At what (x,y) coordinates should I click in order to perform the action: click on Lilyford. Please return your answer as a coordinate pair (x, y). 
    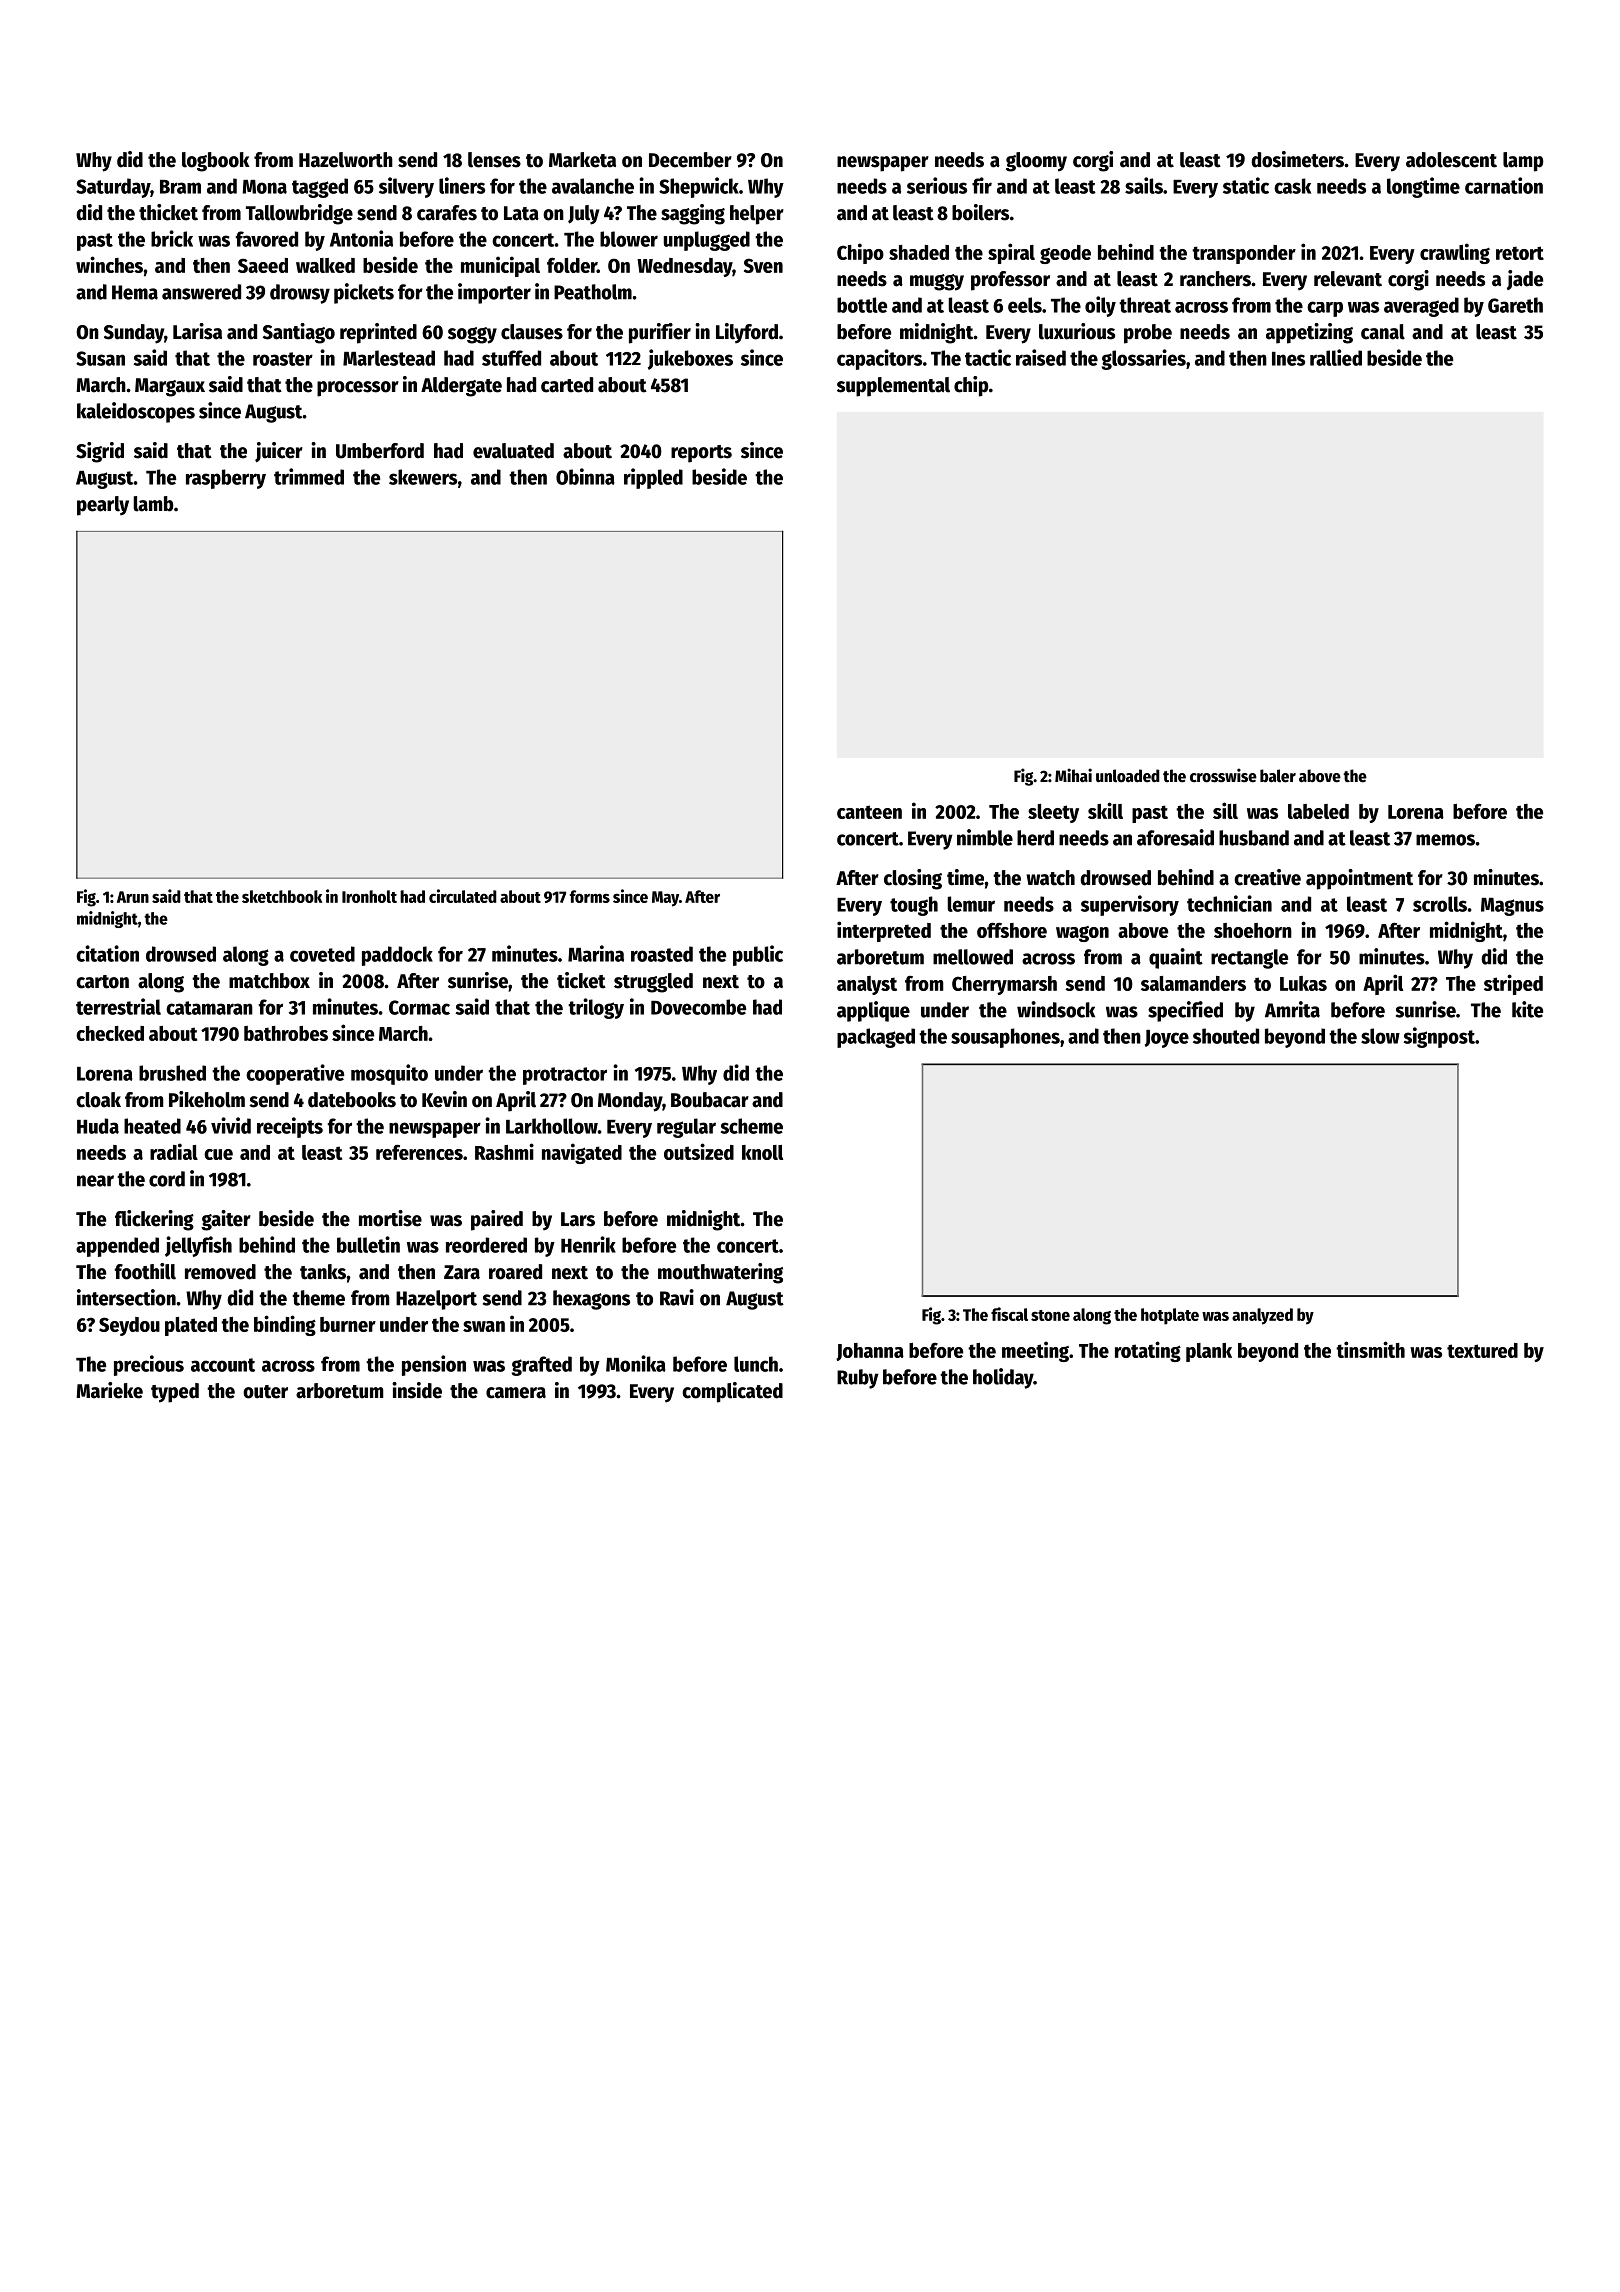
    Looking at the image, I should click on (747, 333).
